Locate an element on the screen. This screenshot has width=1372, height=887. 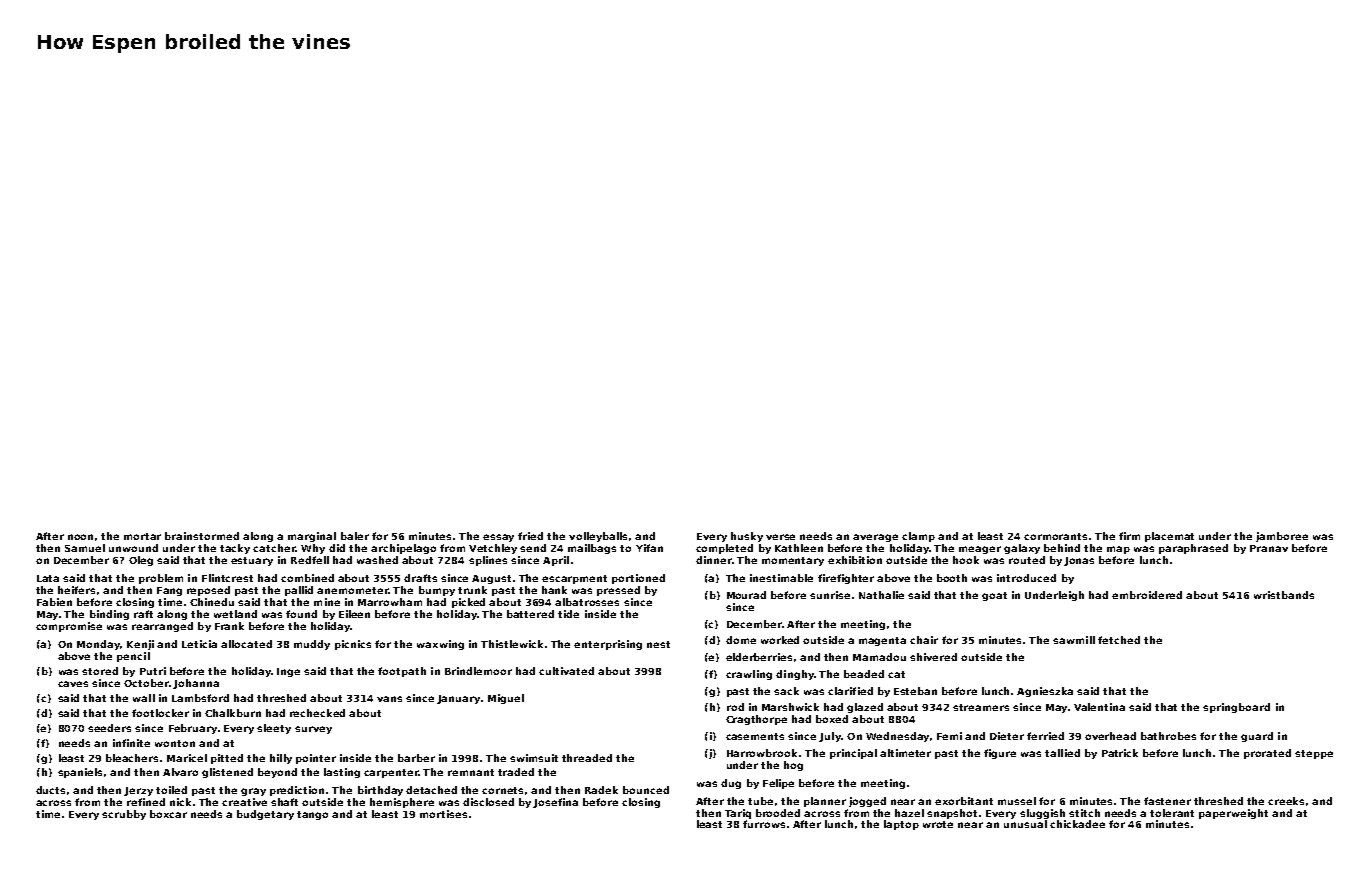
tango is located at coordinates (312, 815).
